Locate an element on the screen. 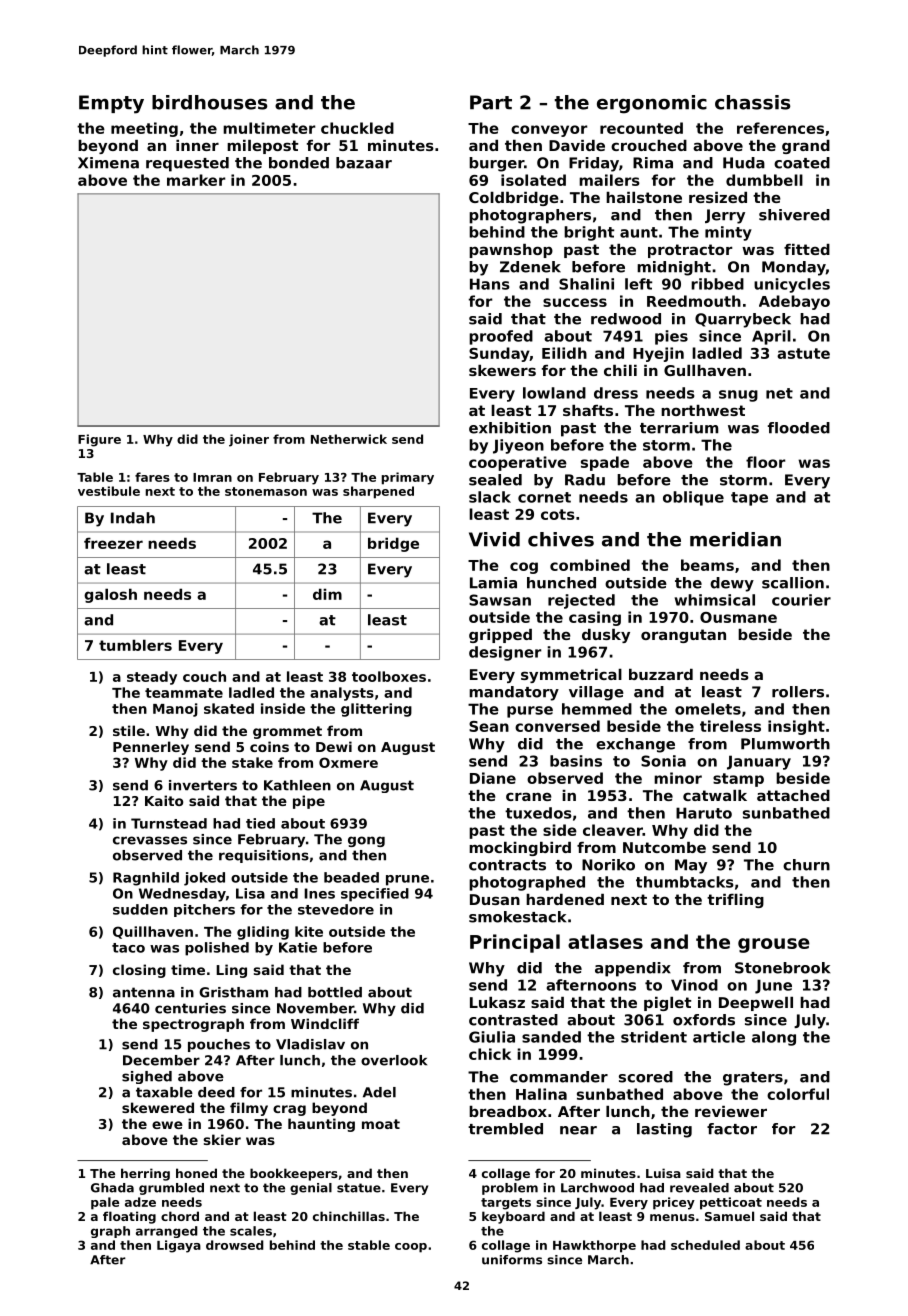 This screenshot has height=1316, width=908. lasting is located at coordinates (664, 1130).
